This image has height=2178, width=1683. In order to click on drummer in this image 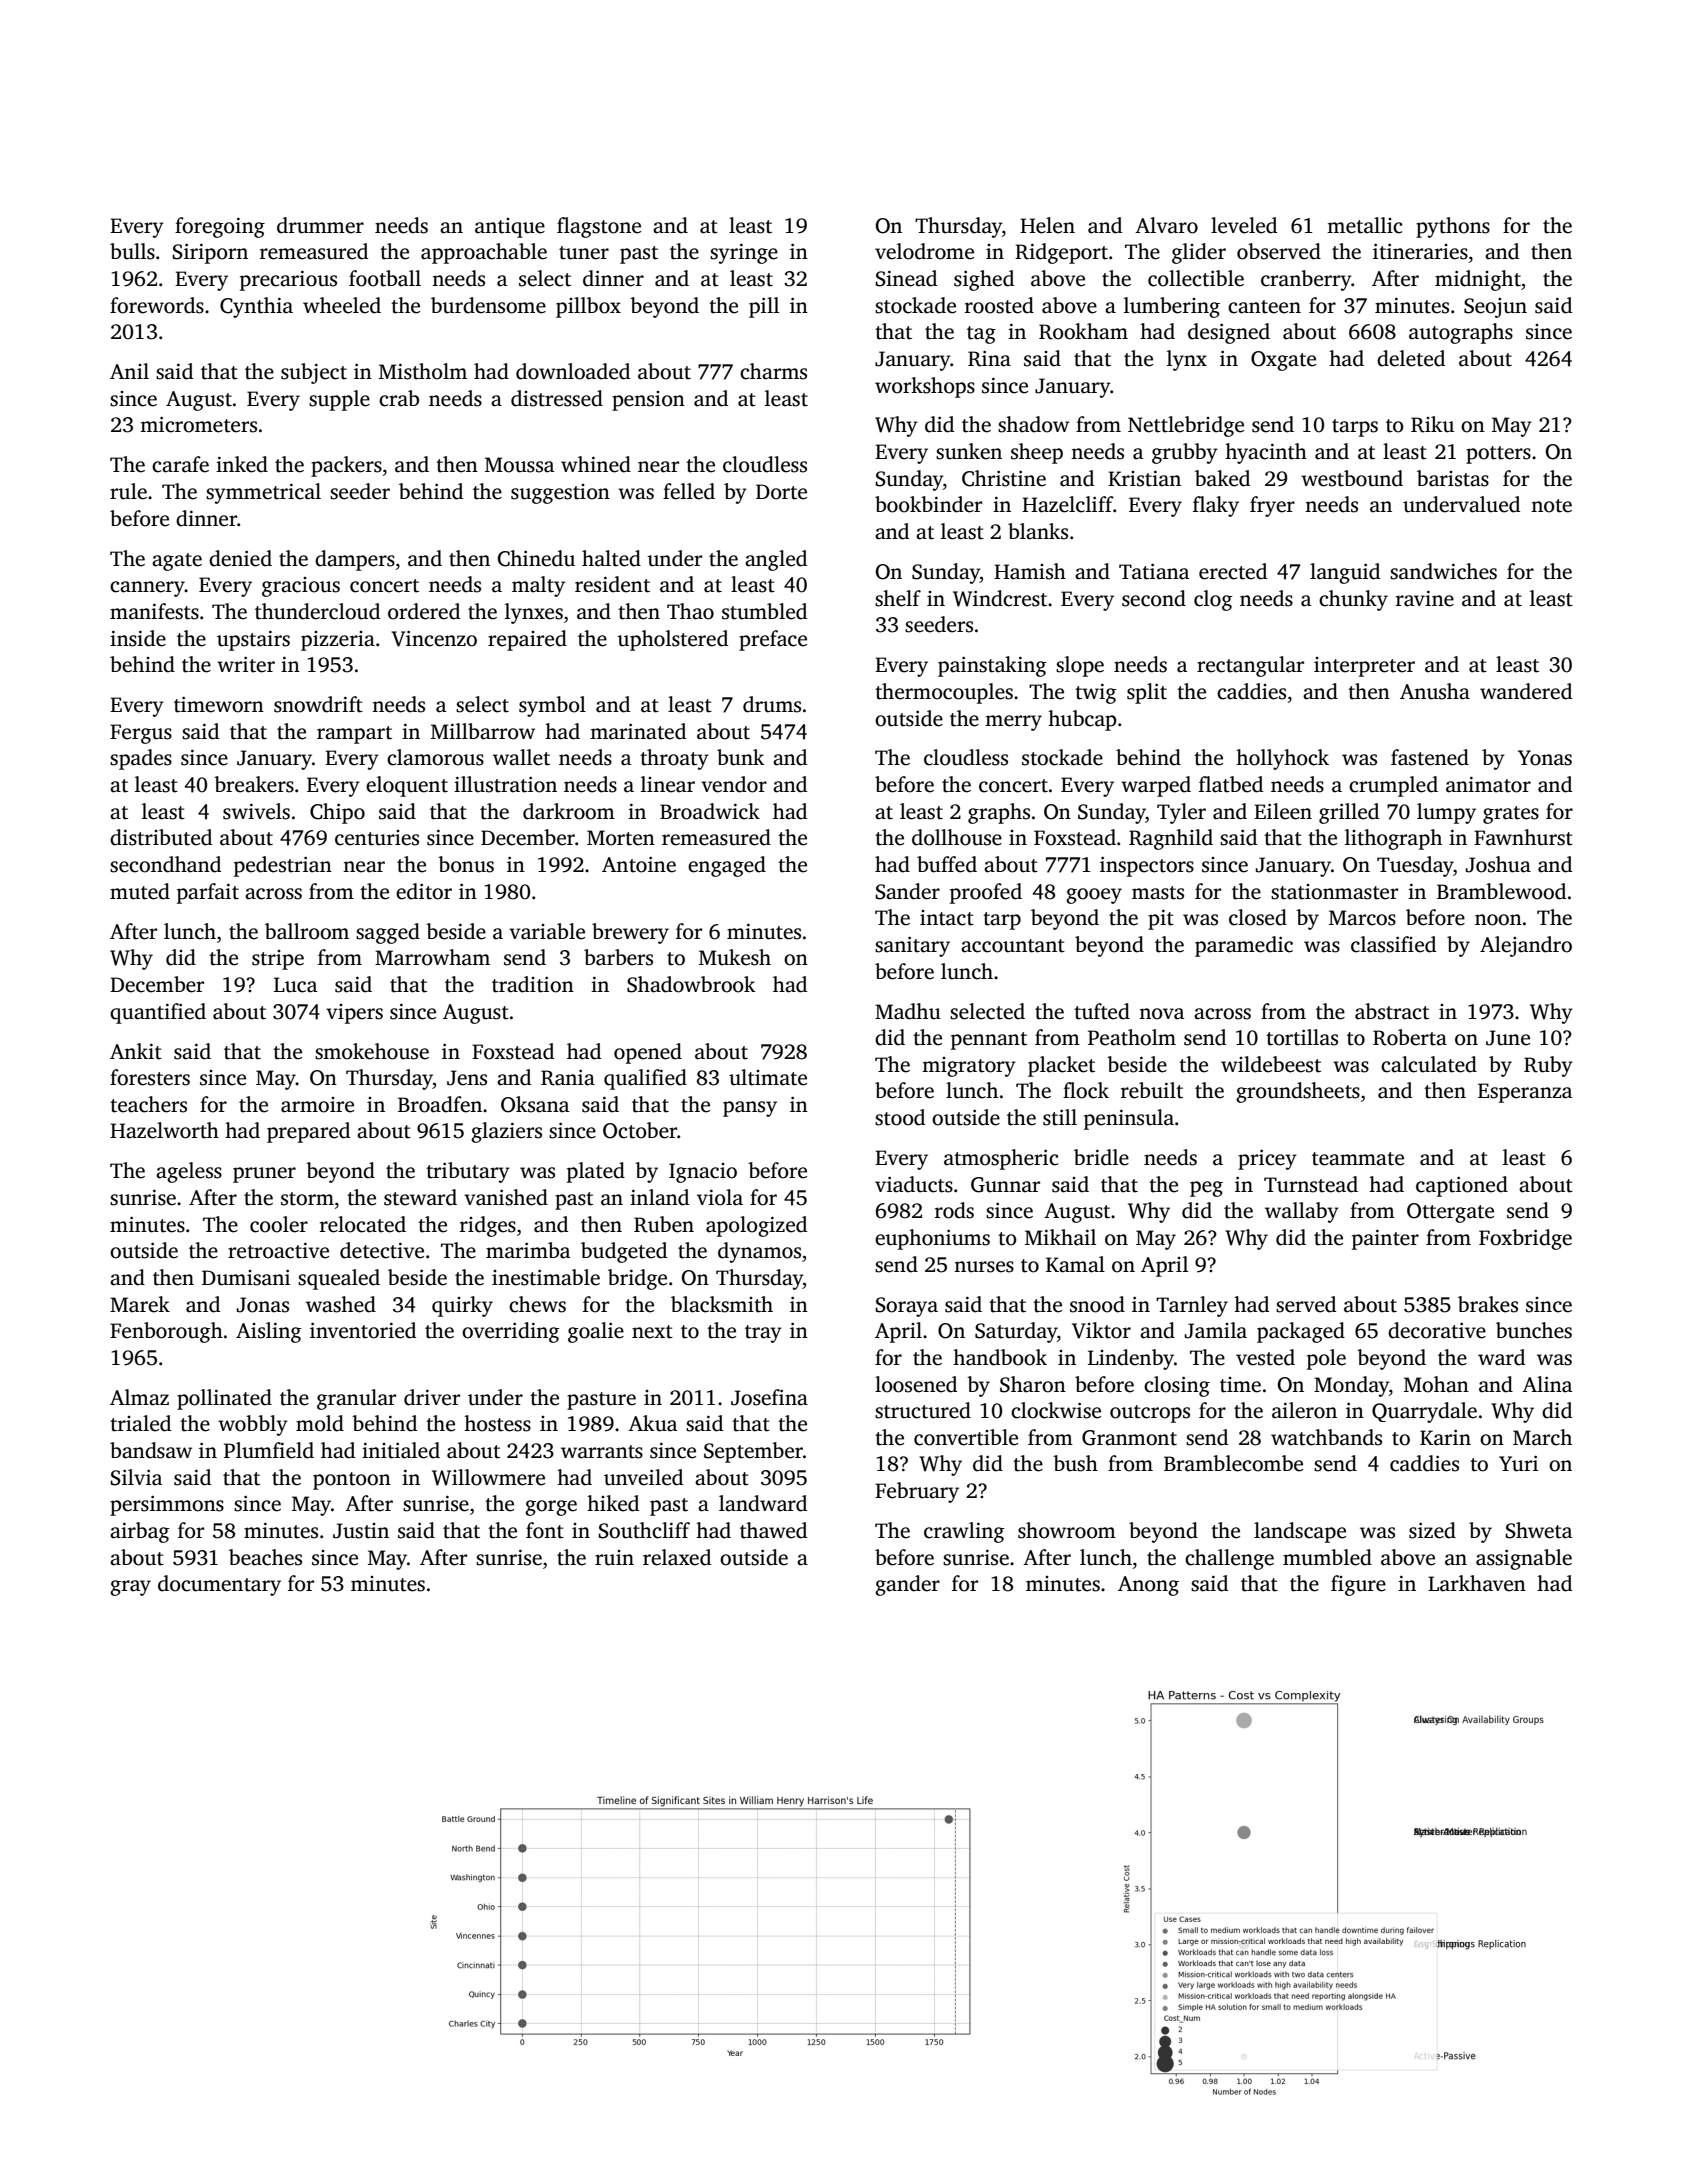, I will do `click(320, 225)`.
